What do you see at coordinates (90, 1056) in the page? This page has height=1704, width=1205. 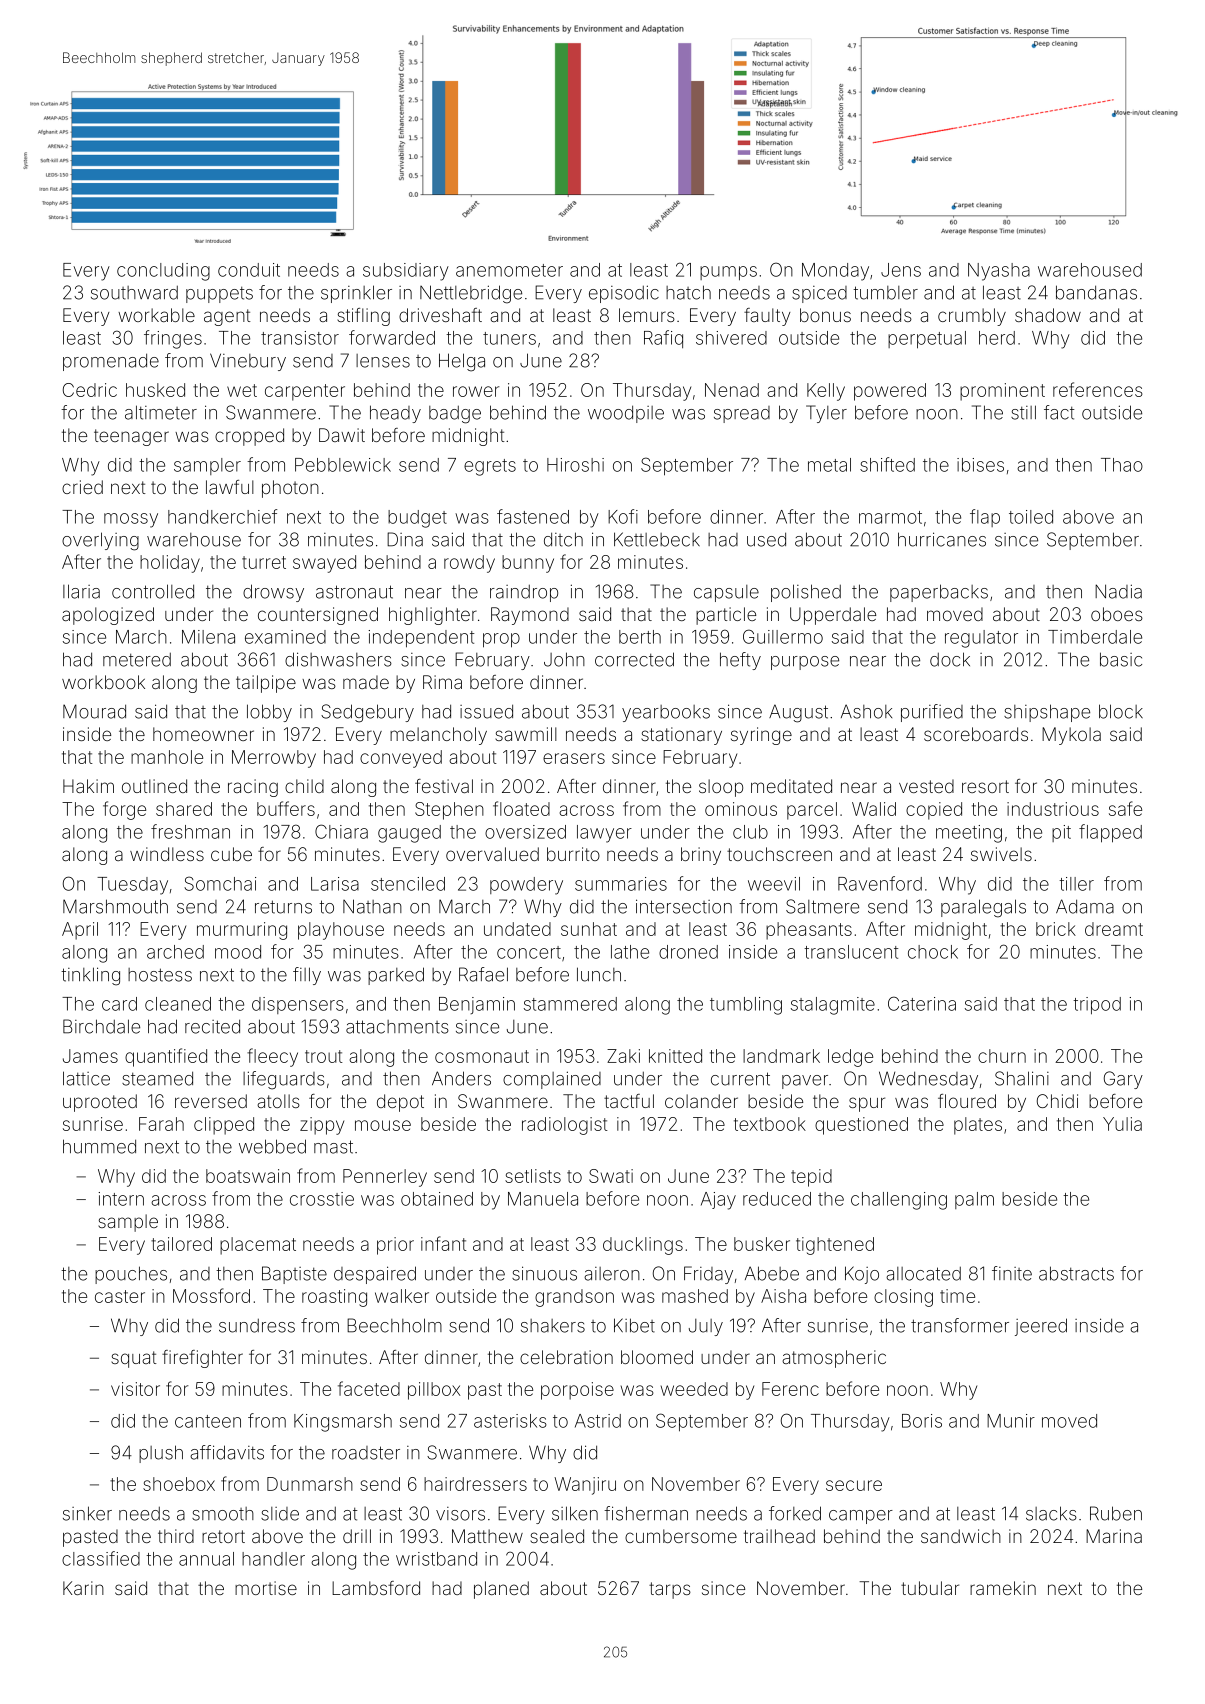 I see `James` at bounding box center [90, 1056].
